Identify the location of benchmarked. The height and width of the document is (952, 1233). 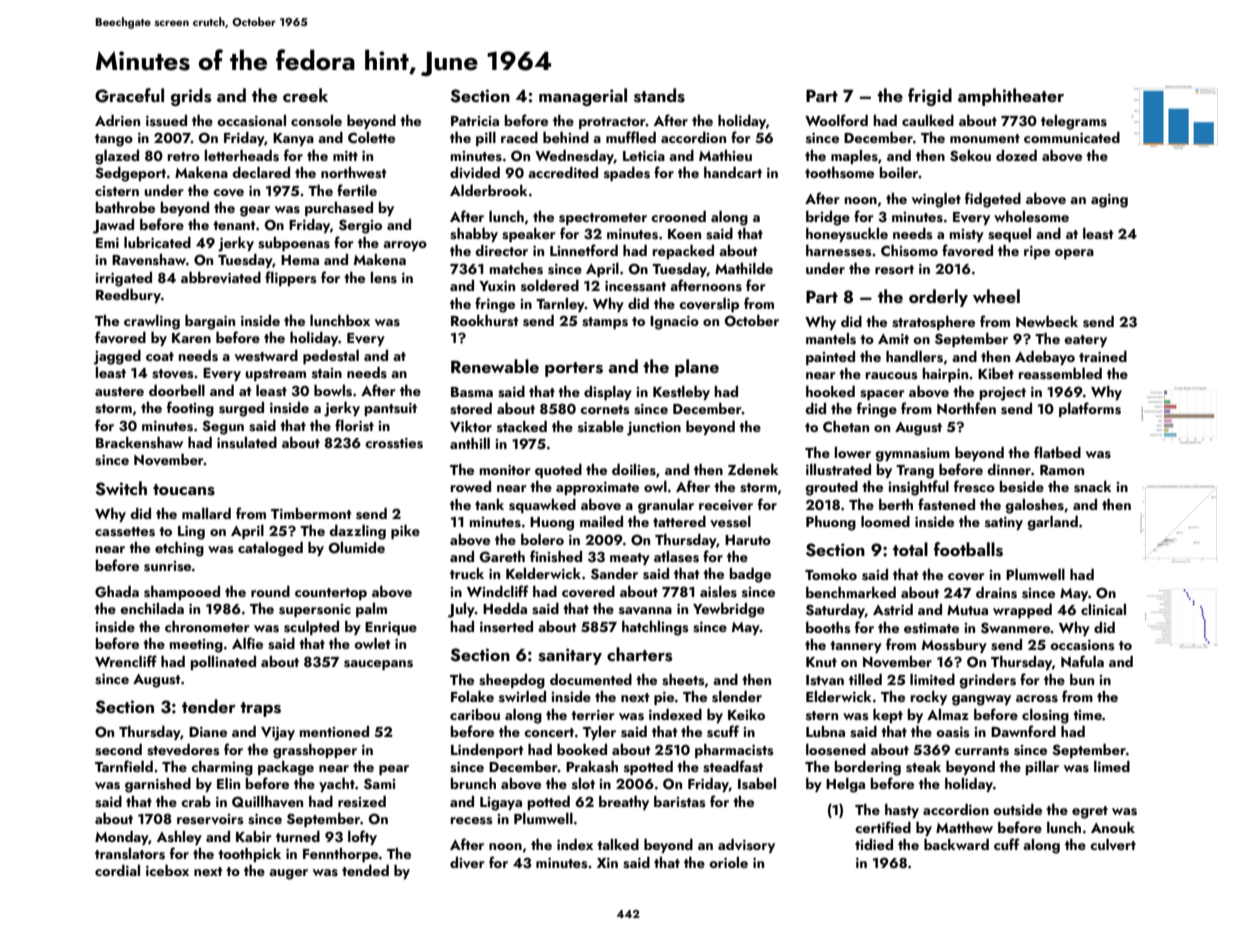
(851, 592).
